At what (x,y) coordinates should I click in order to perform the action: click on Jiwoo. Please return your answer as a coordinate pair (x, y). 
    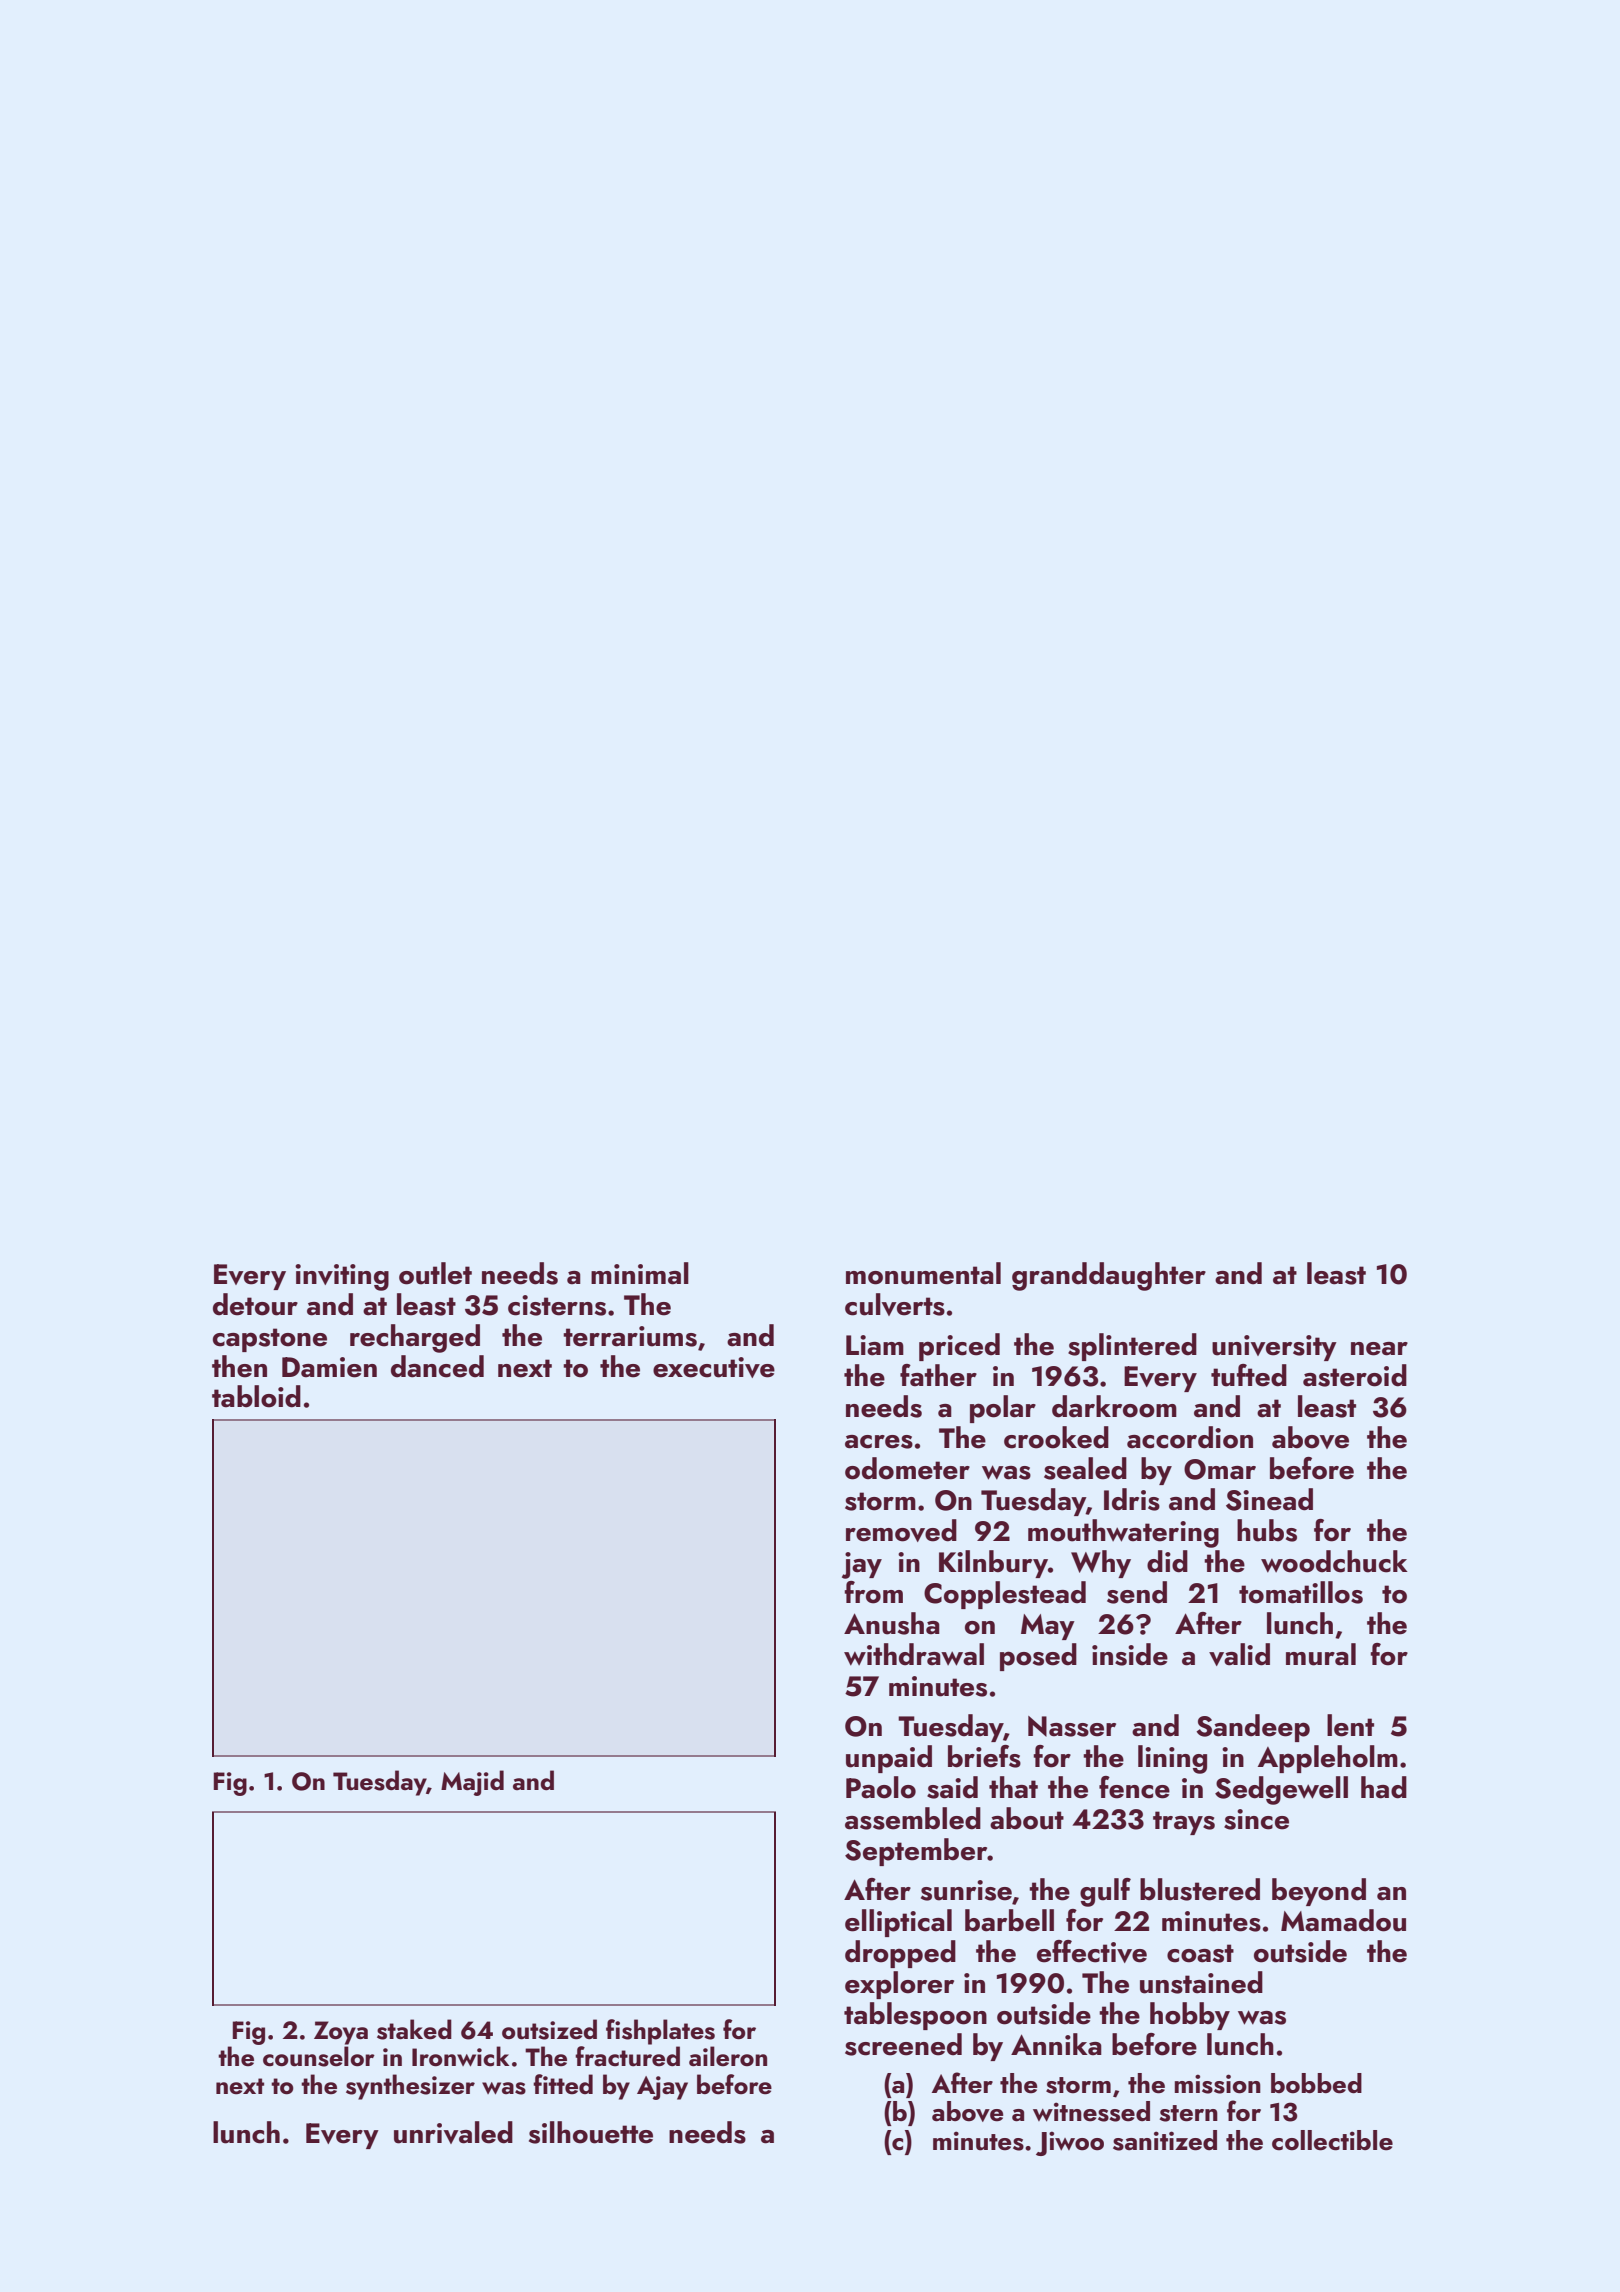
    Looking at the image, I should click on (1070, 2143).
